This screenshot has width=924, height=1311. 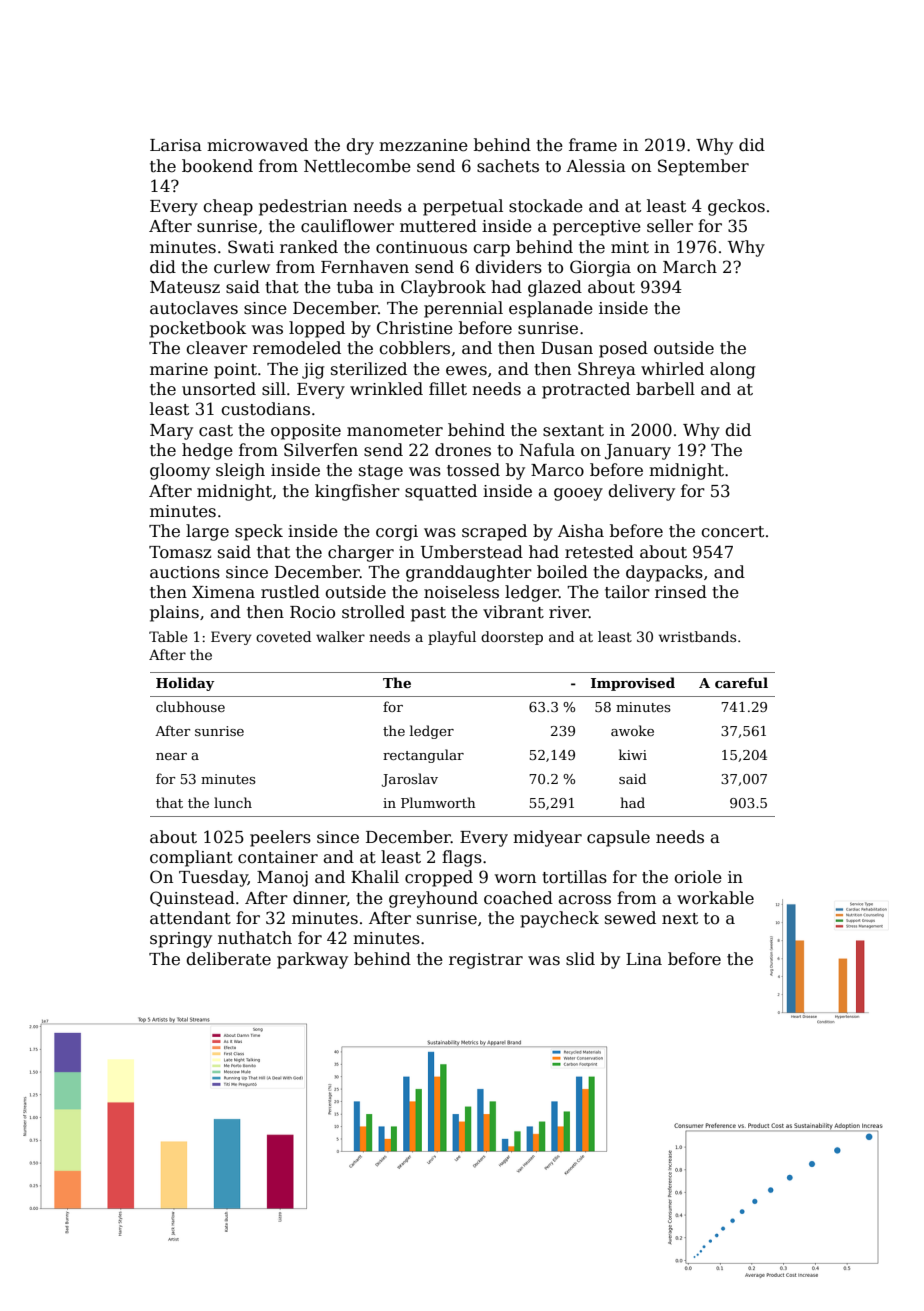 I want to click on kiwi, so click(x=633, y=754).
